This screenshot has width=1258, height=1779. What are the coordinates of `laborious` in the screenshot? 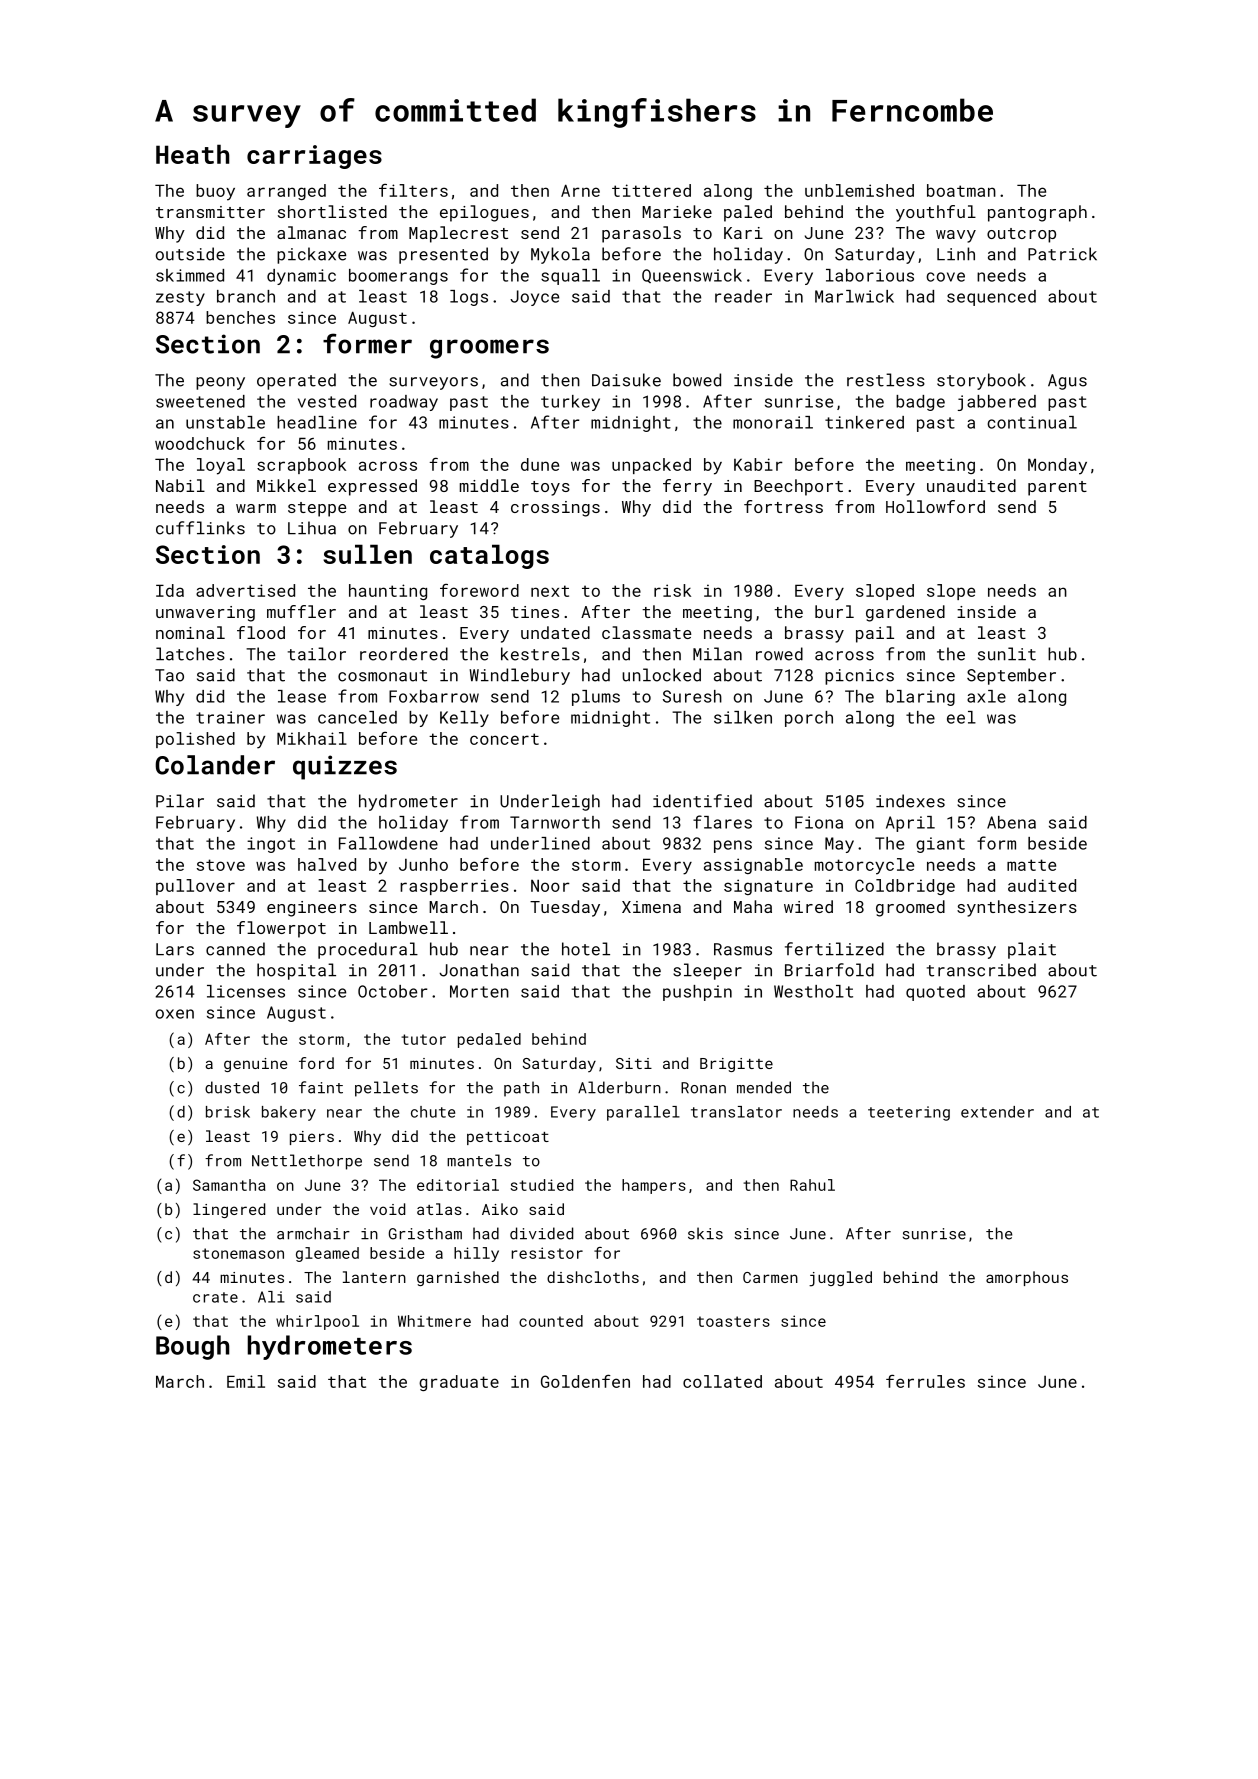 It's located at (870, 275).
